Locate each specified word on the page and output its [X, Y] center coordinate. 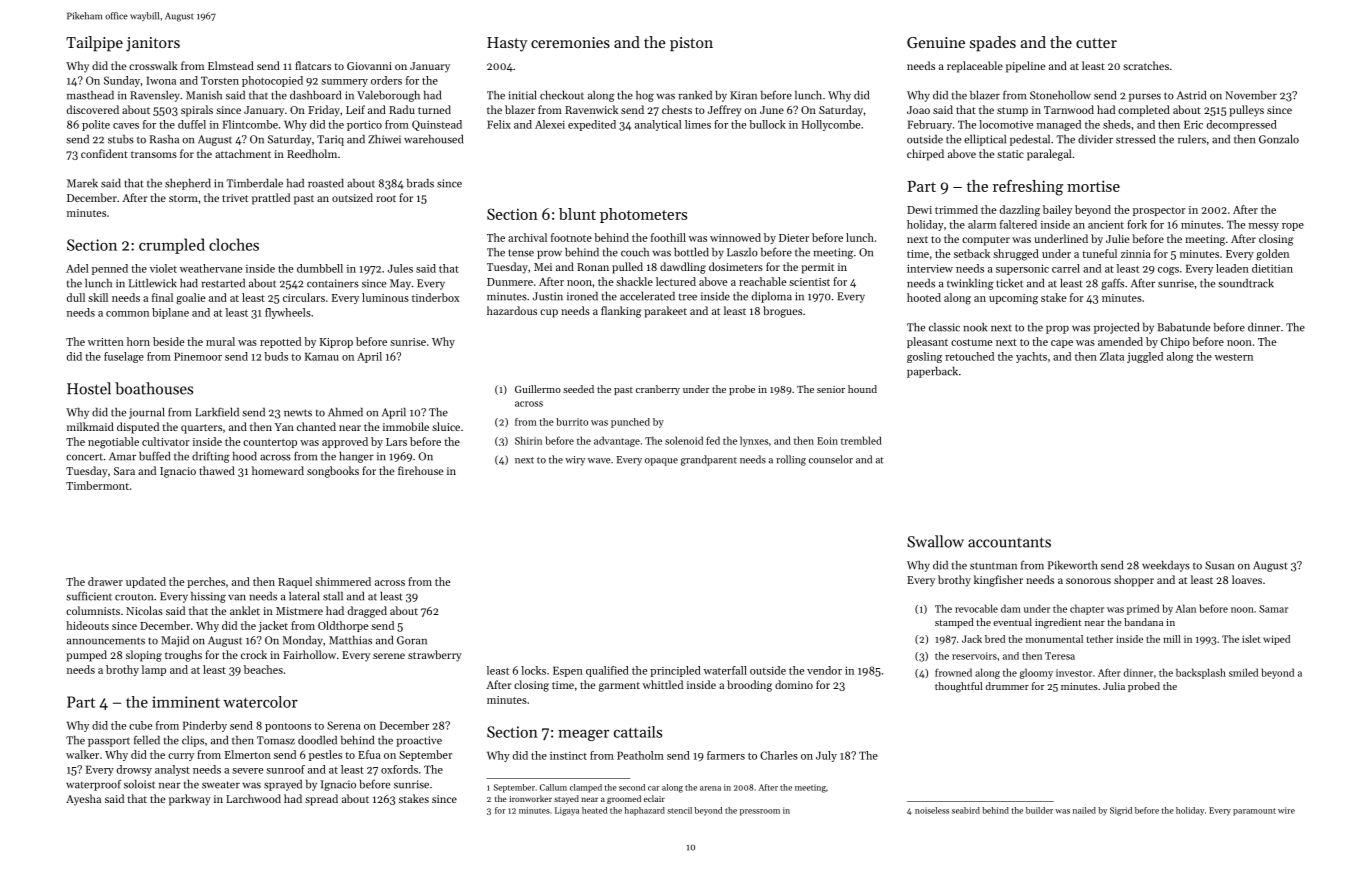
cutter [1096, 43]
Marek [82, 183]
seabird [966, 810]
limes [698, 124]
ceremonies [570, 42]
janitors [153, 44]
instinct [568, 756]
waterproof [94, 785]
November [1251, 95]
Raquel [295, 582]
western [1234, 357]
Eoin [827, 441]
